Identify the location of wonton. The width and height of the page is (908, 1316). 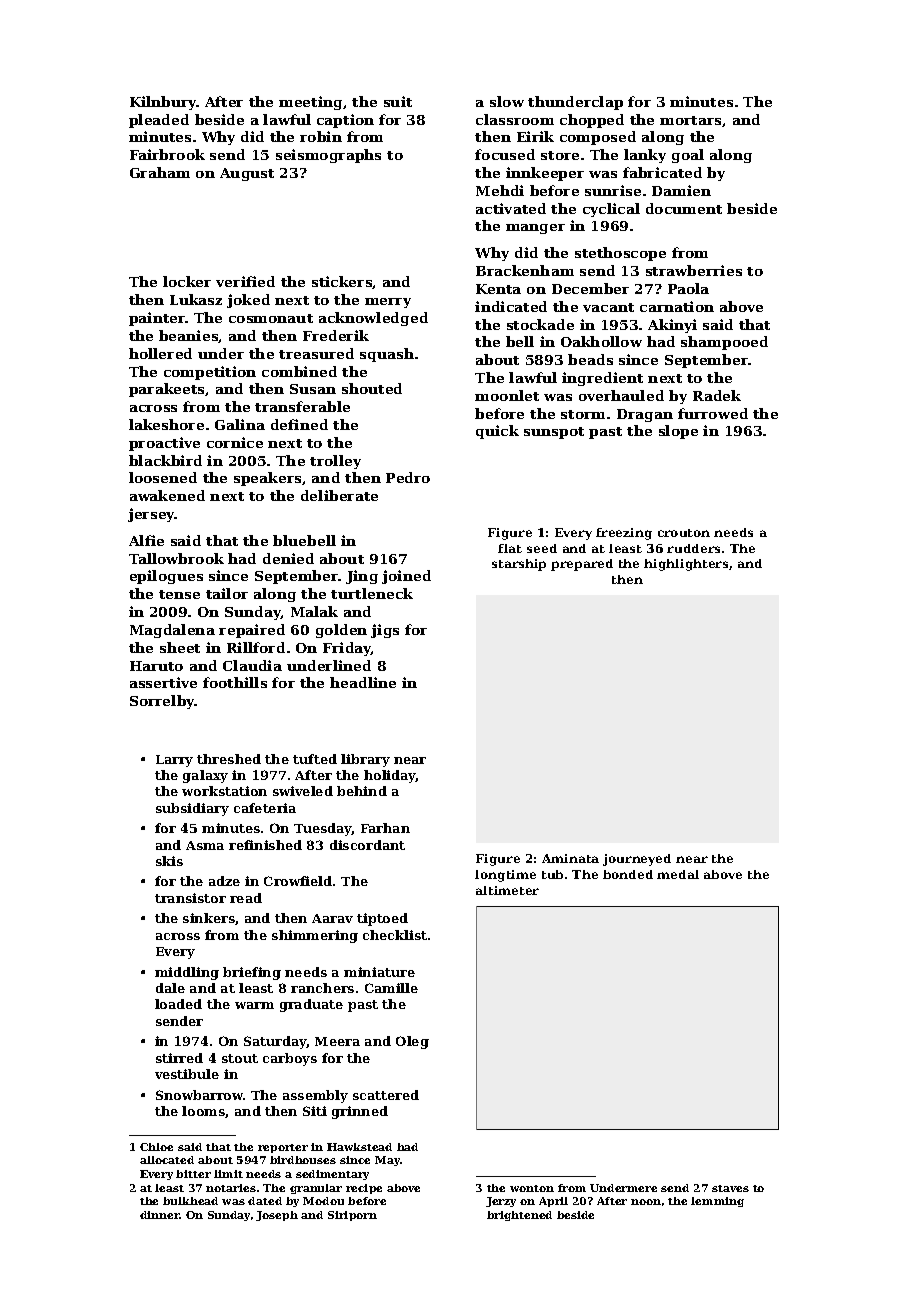
(532, 1188).
